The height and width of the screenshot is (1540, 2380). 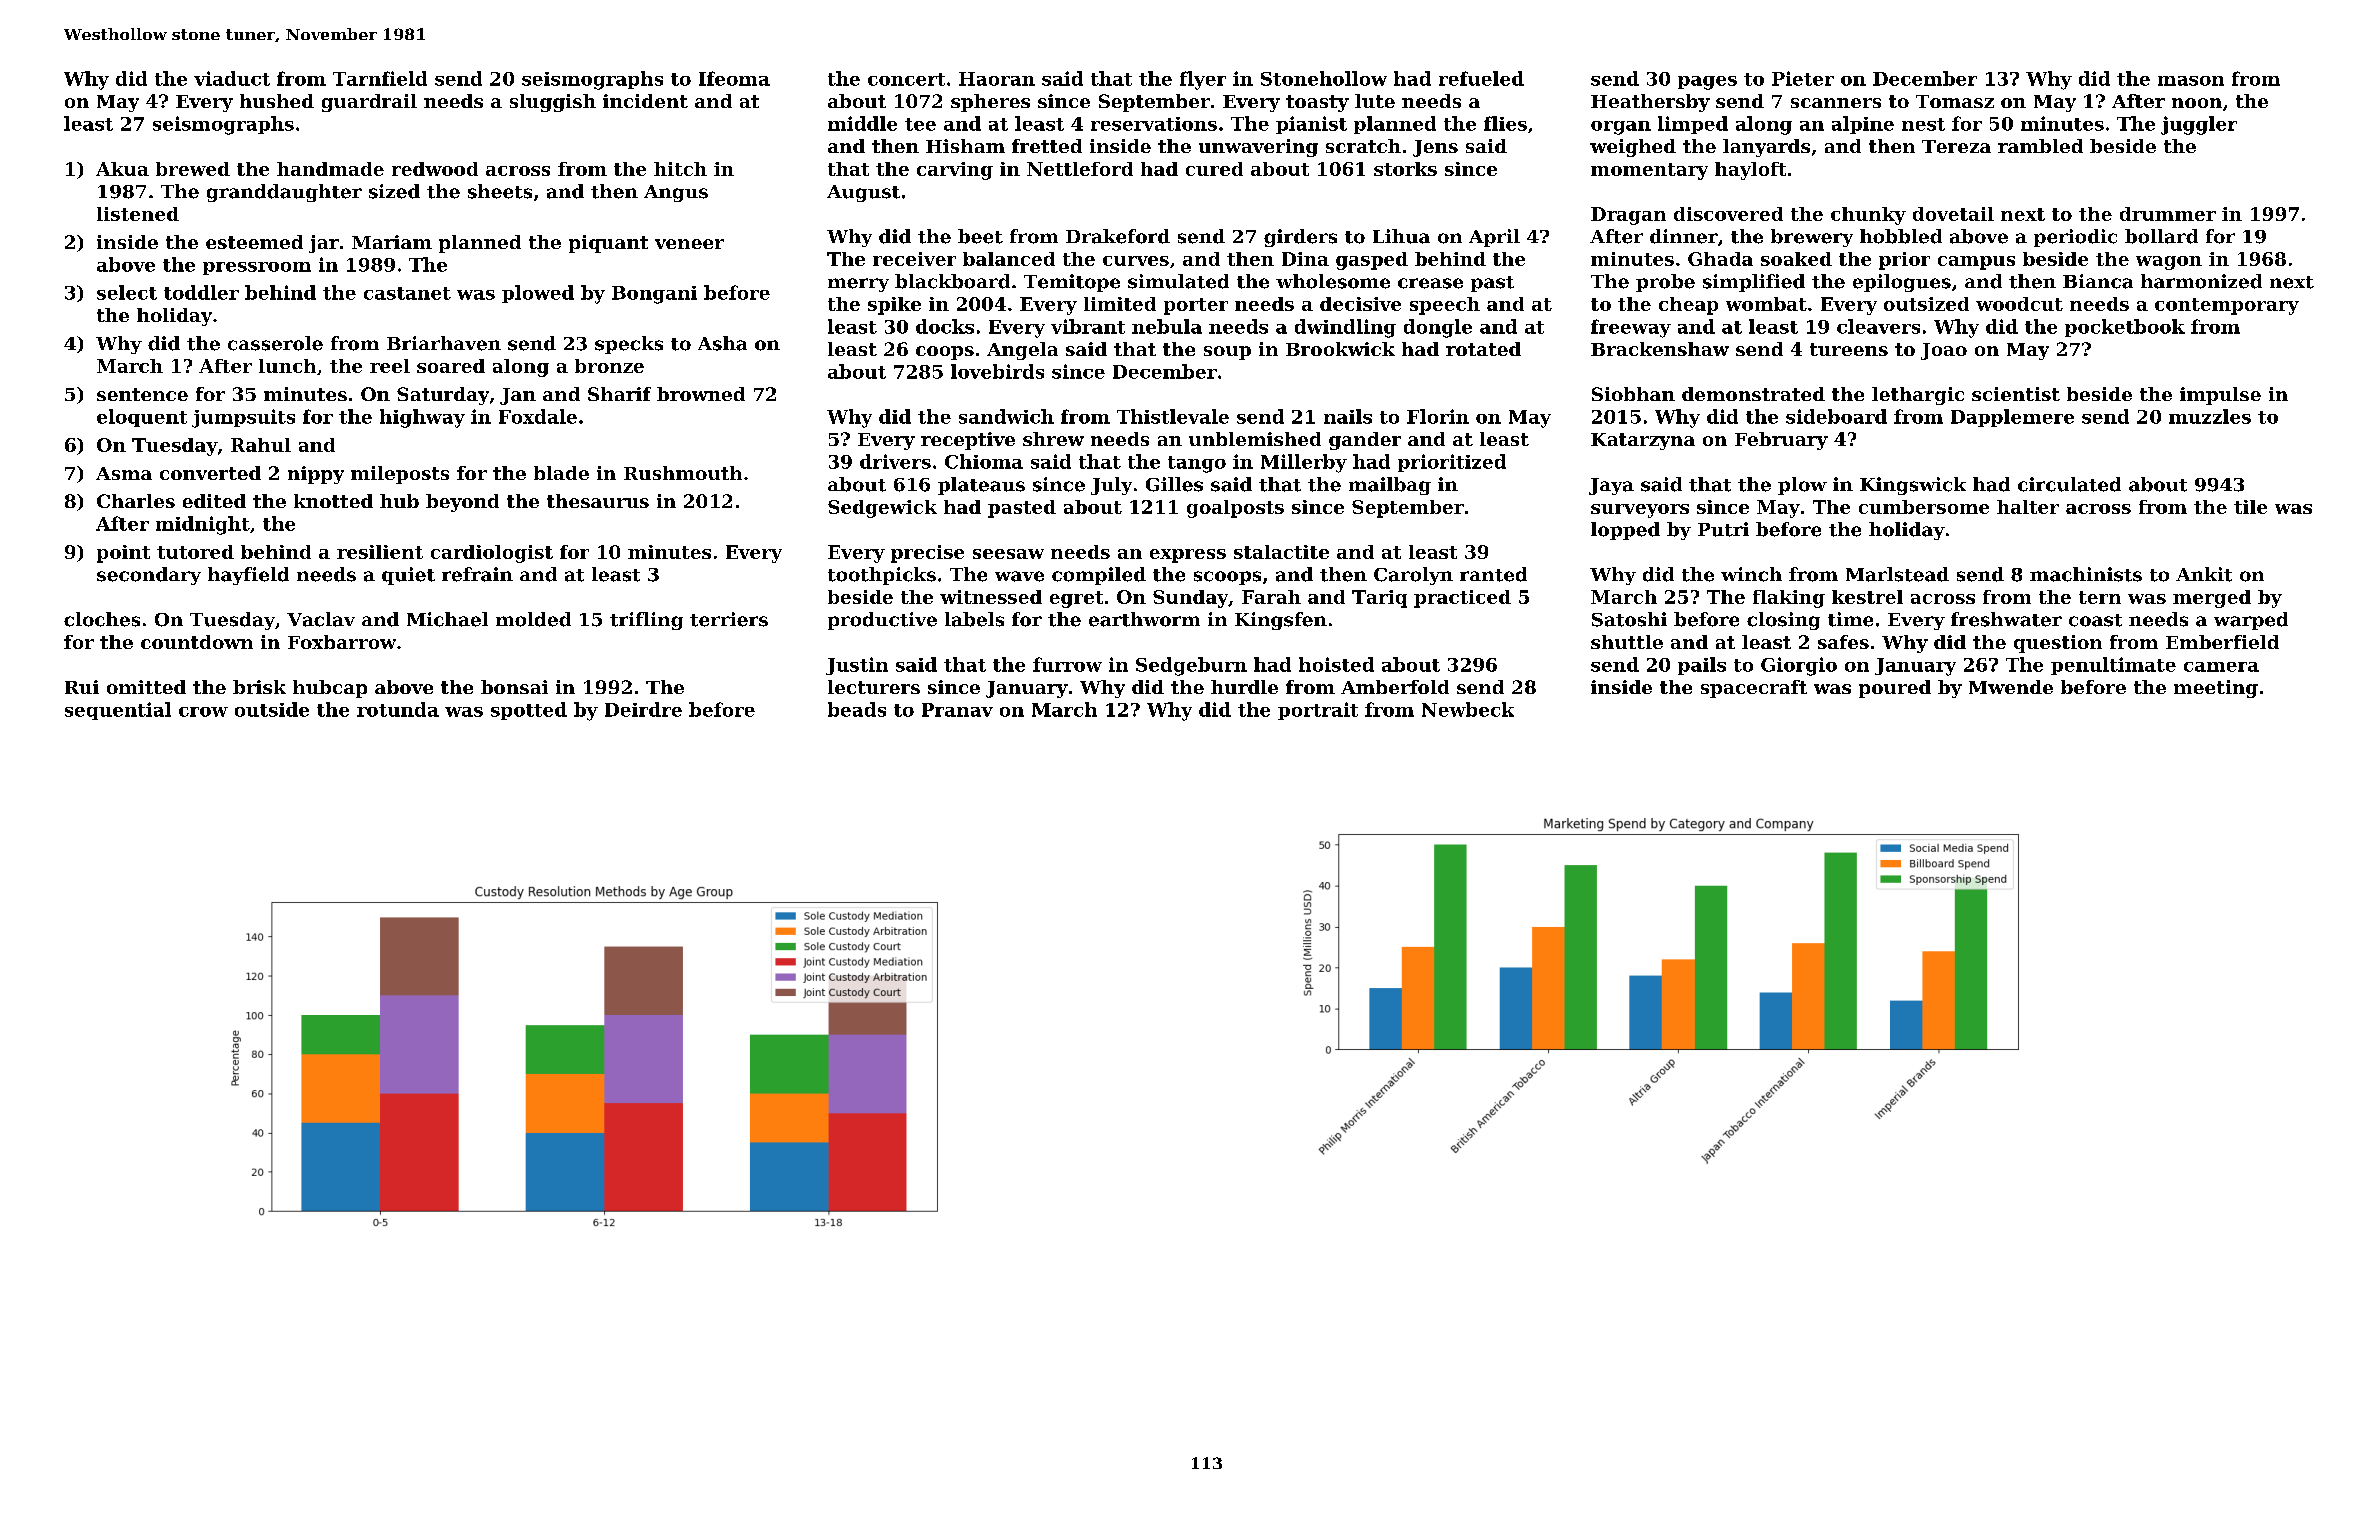 I want to click on Katarzyna, so click(x=1643, y=441).
